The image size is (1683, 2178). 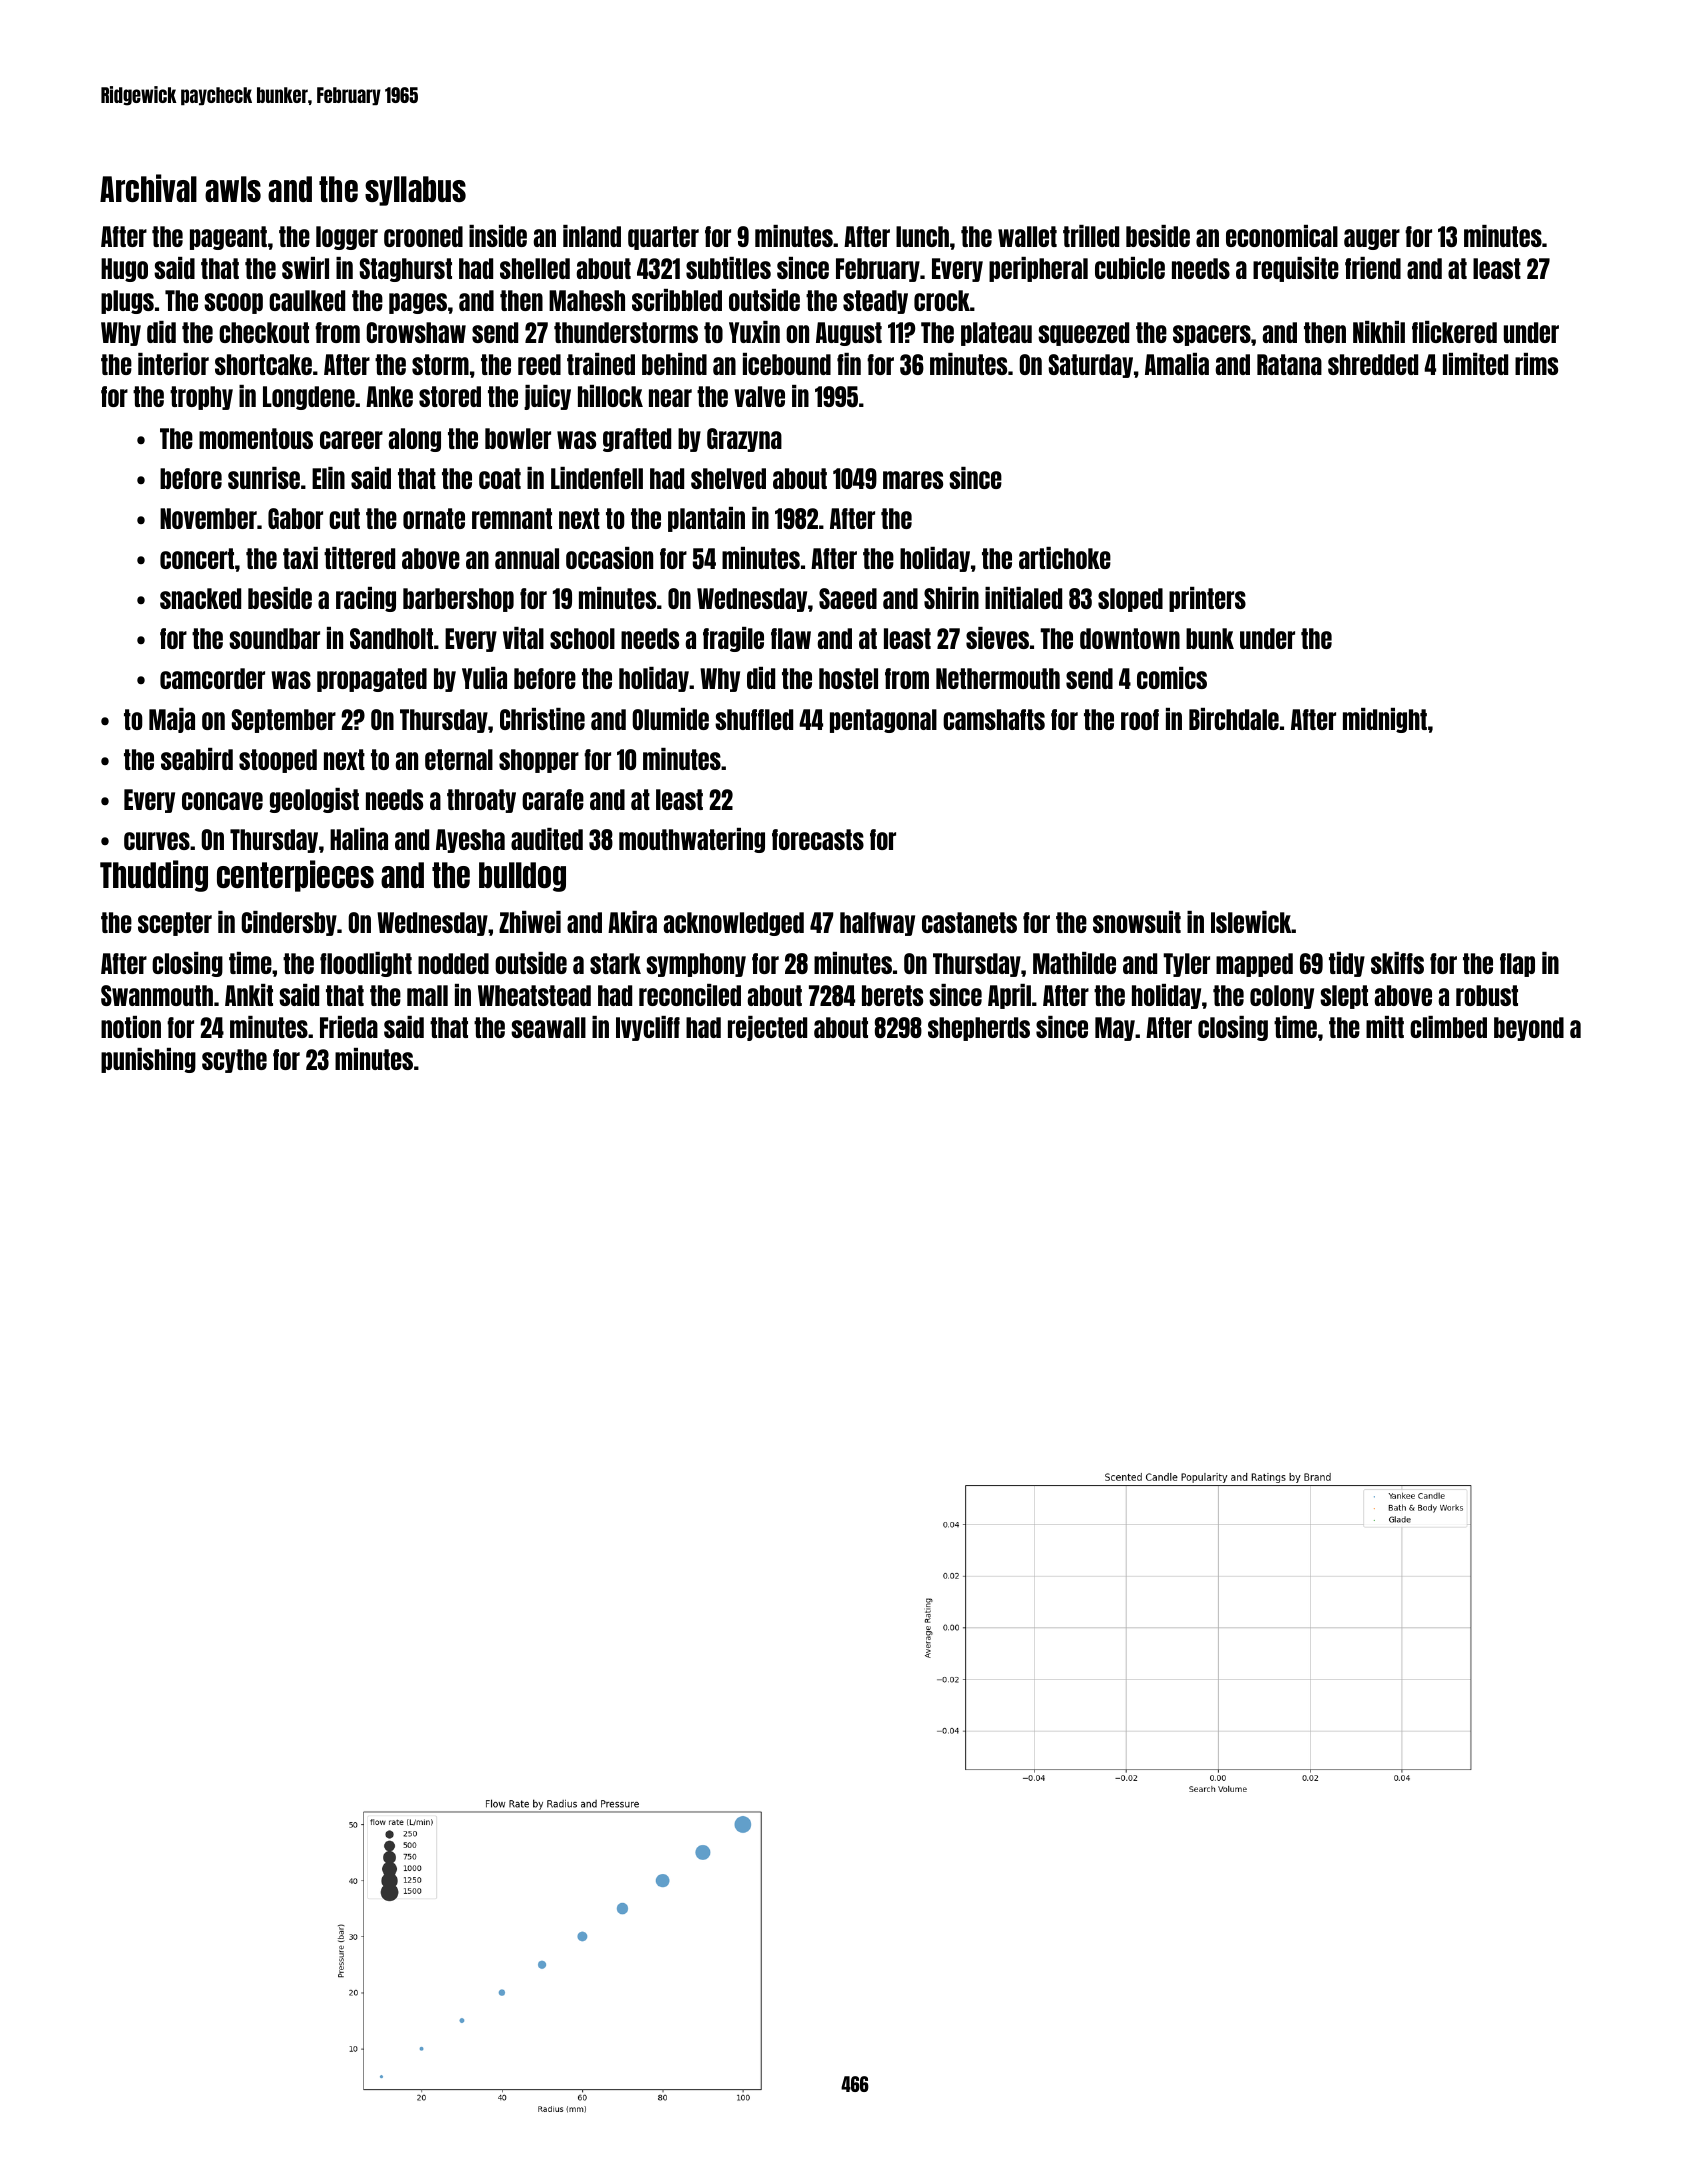 What do you see at coordinates (347, 238) in the screenshot?
I see `logger` at bounding box center [347, 238].
